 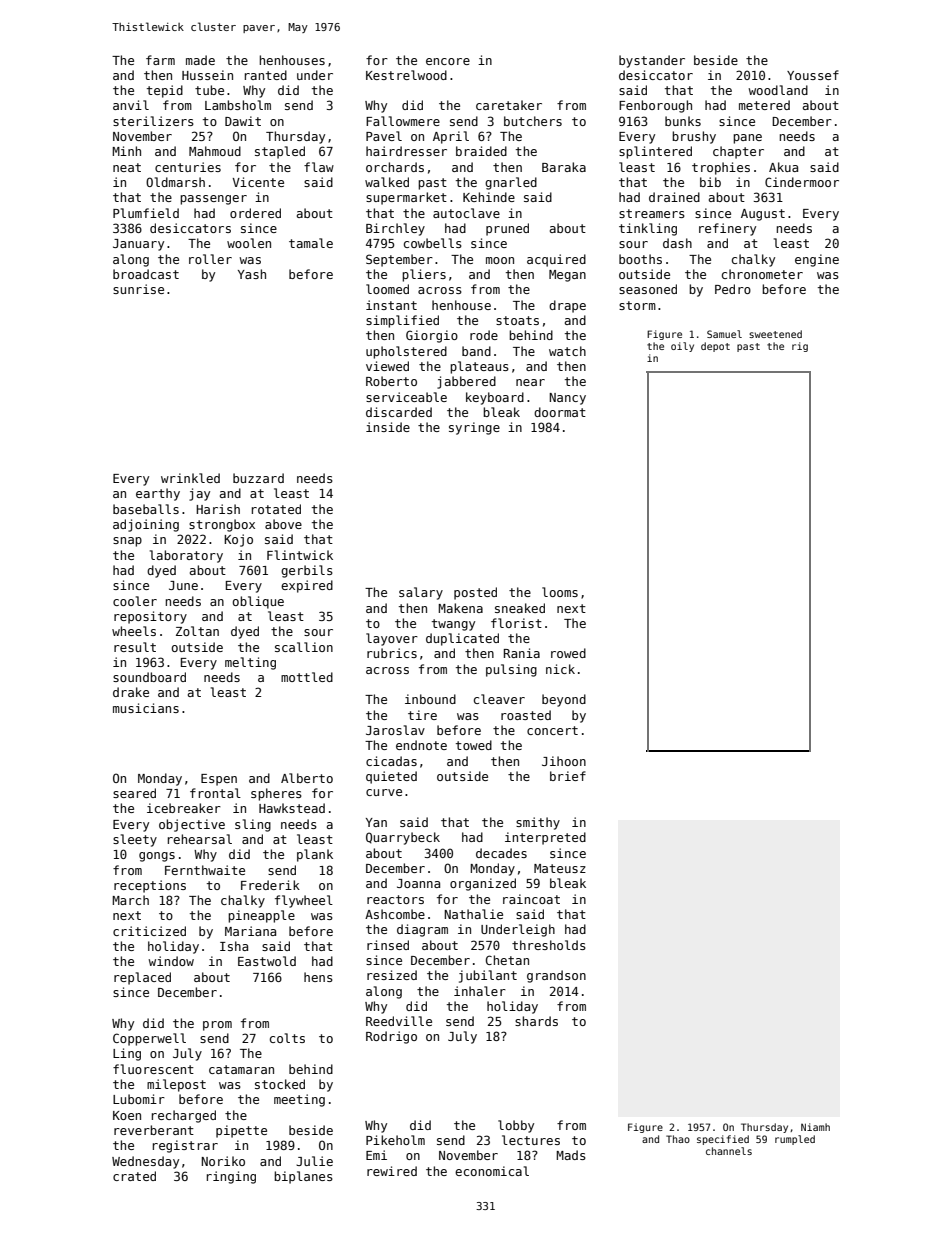 I want to click on salary, so click(x=421, y=593).
